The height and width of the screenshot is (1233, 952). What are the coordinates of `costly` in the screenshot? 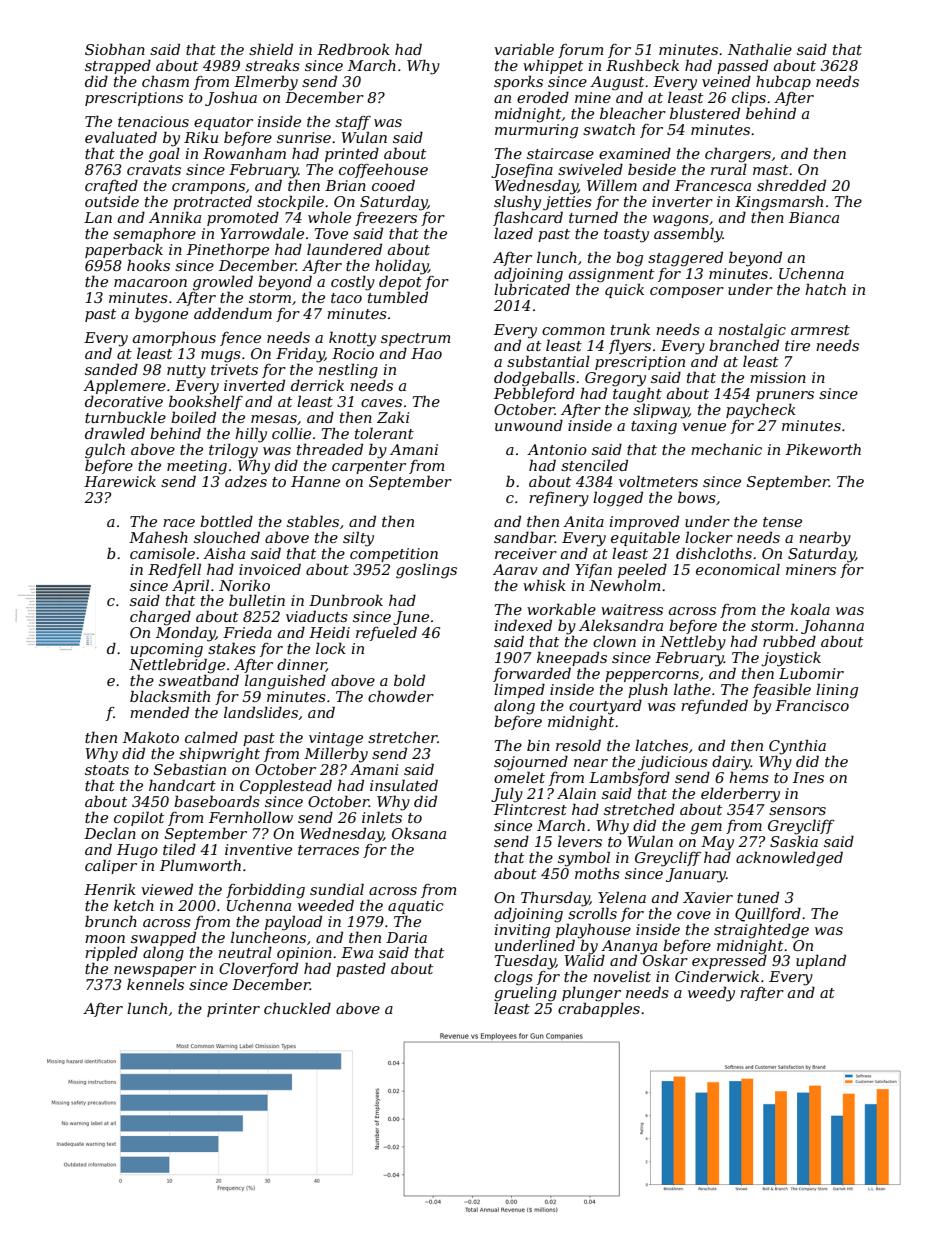 It's located at (353, 283).
